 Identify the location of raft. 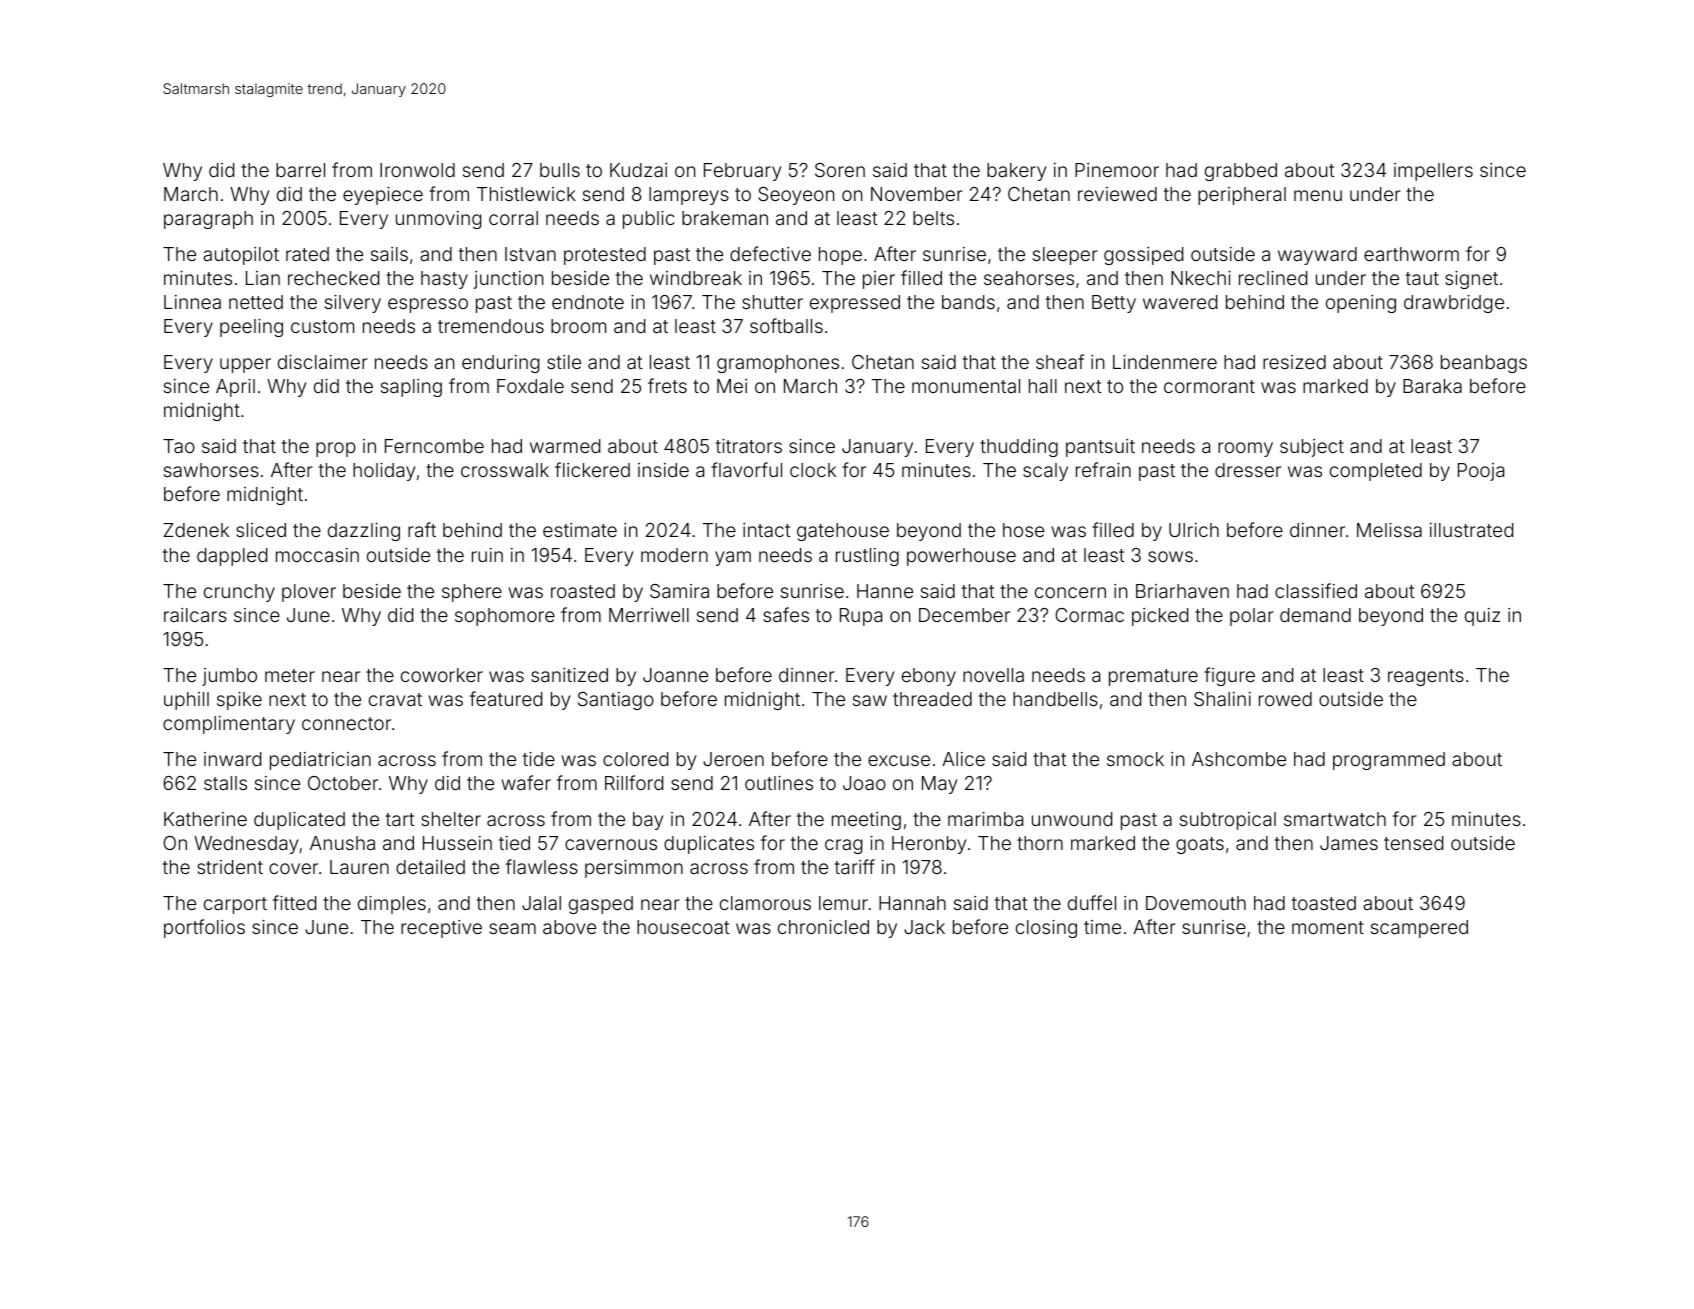
(422, 529).
